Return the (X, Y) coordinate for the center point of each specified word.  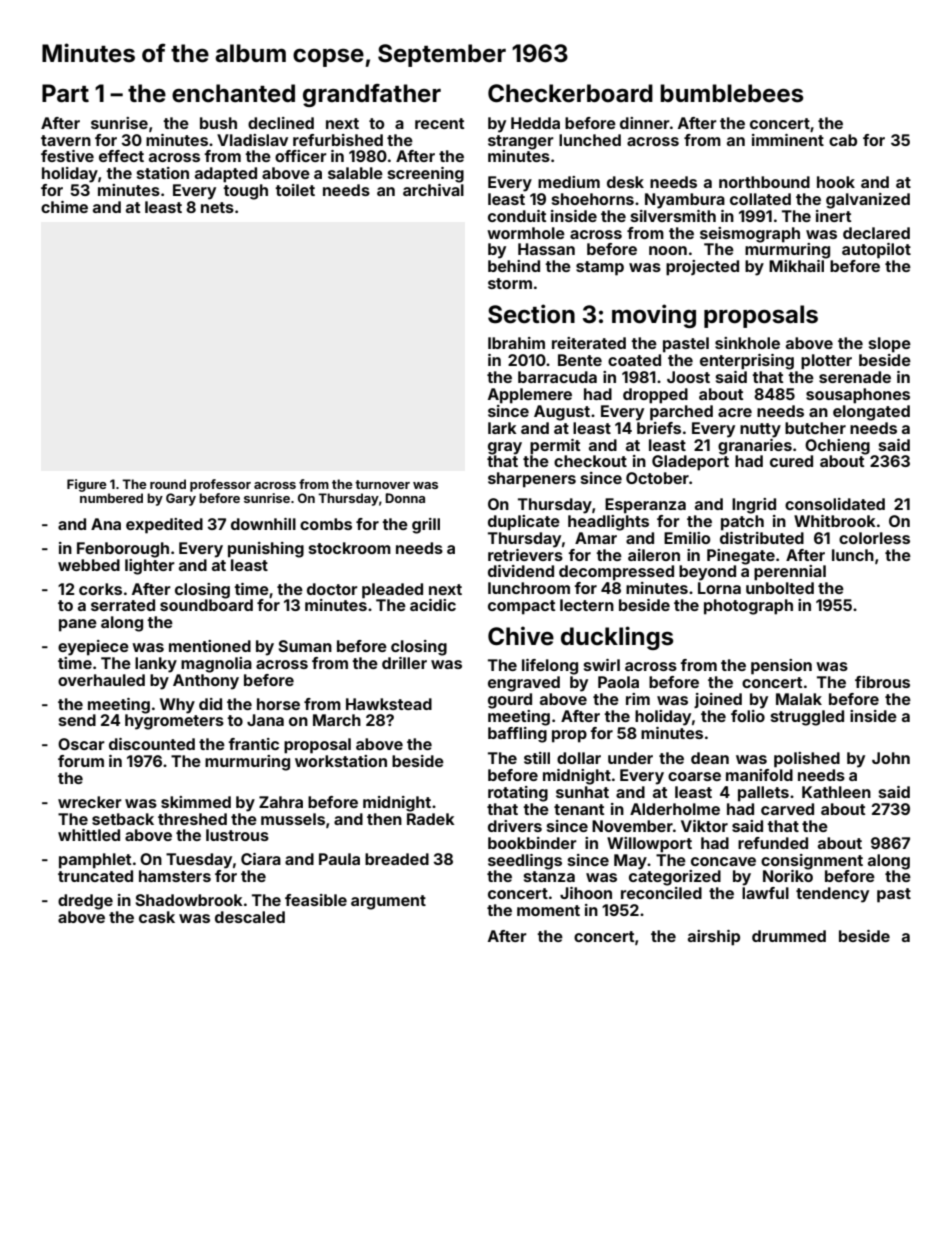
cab (843, 140)
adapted (226, 175)
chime (64, 207)
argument (388, 902)
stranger (521, 142)
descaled (250, 917)
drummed (789, 936)
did (210, 704)
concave (723, 861)
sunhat (582, 792)
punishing (266, 550)
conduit (517, 216)
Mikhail (796, 266)
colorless (874, 538)
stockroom (350, 548)
